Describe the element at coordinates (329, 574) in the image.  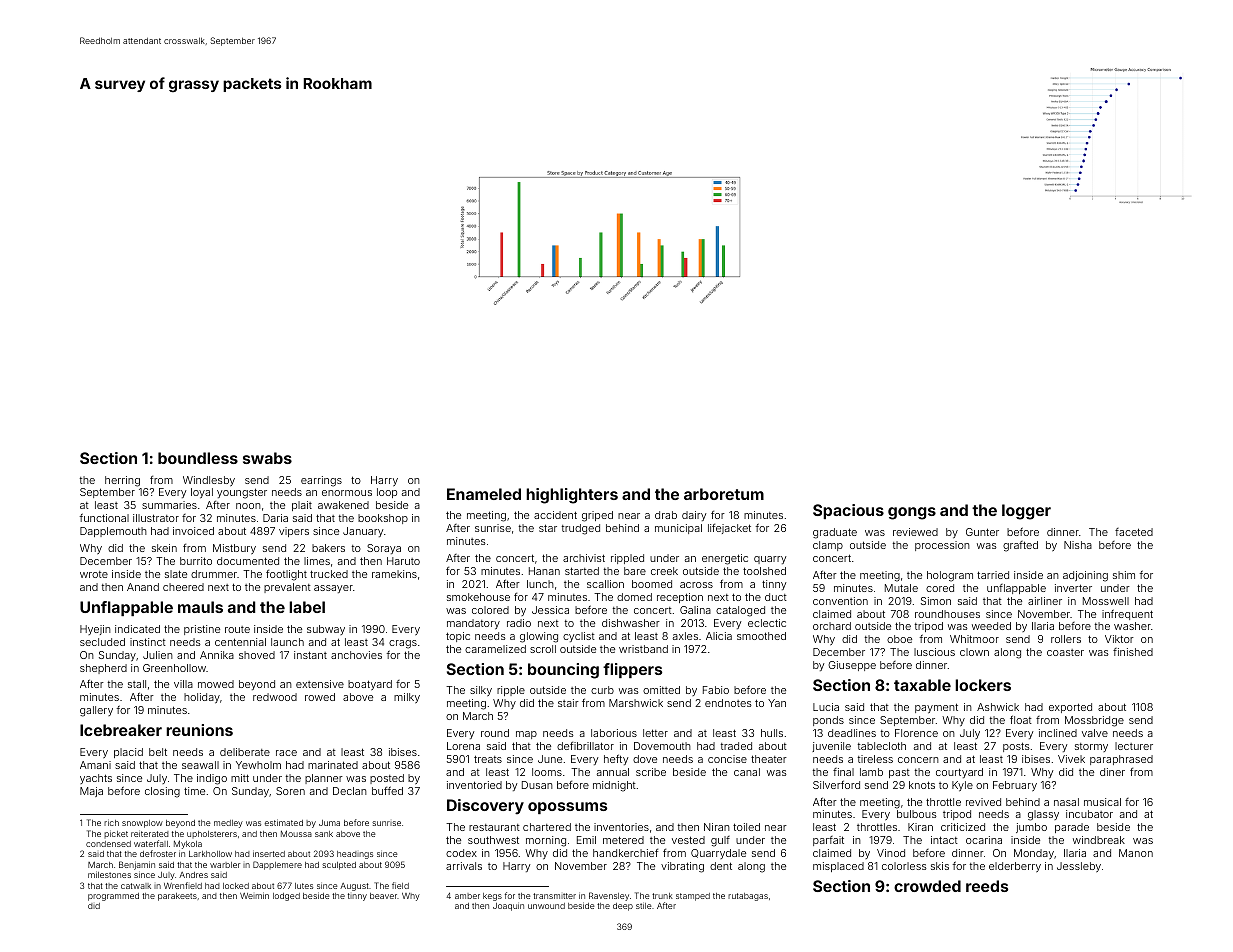
I see `trucked` at that location.
